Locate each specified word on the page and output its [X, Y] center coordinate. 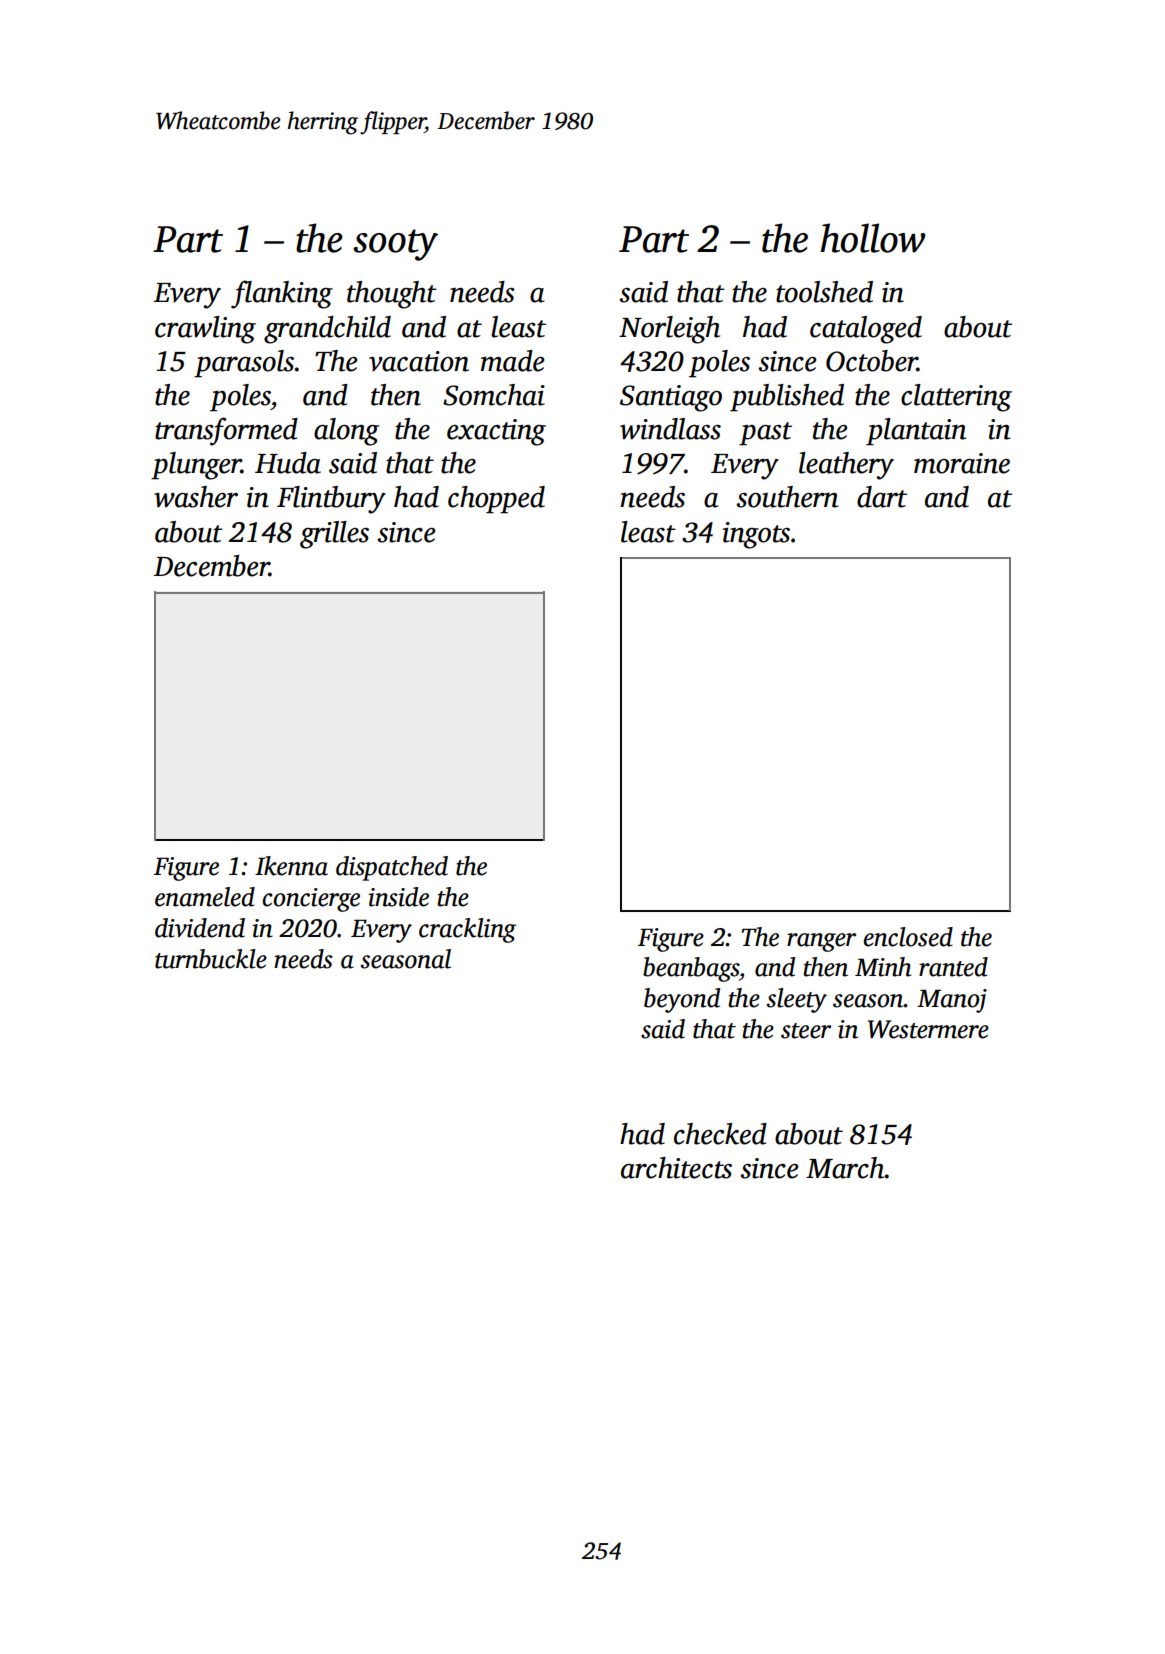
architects [676, 1168]
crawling [205, 330]
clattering [956, 398]
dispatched [392, 868]
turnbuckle [211, 959]
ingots [756, 535]
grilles [334, 535]
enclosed [908, 937]
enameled [205, 897]
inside [398, 897]
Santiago [671, 398]
